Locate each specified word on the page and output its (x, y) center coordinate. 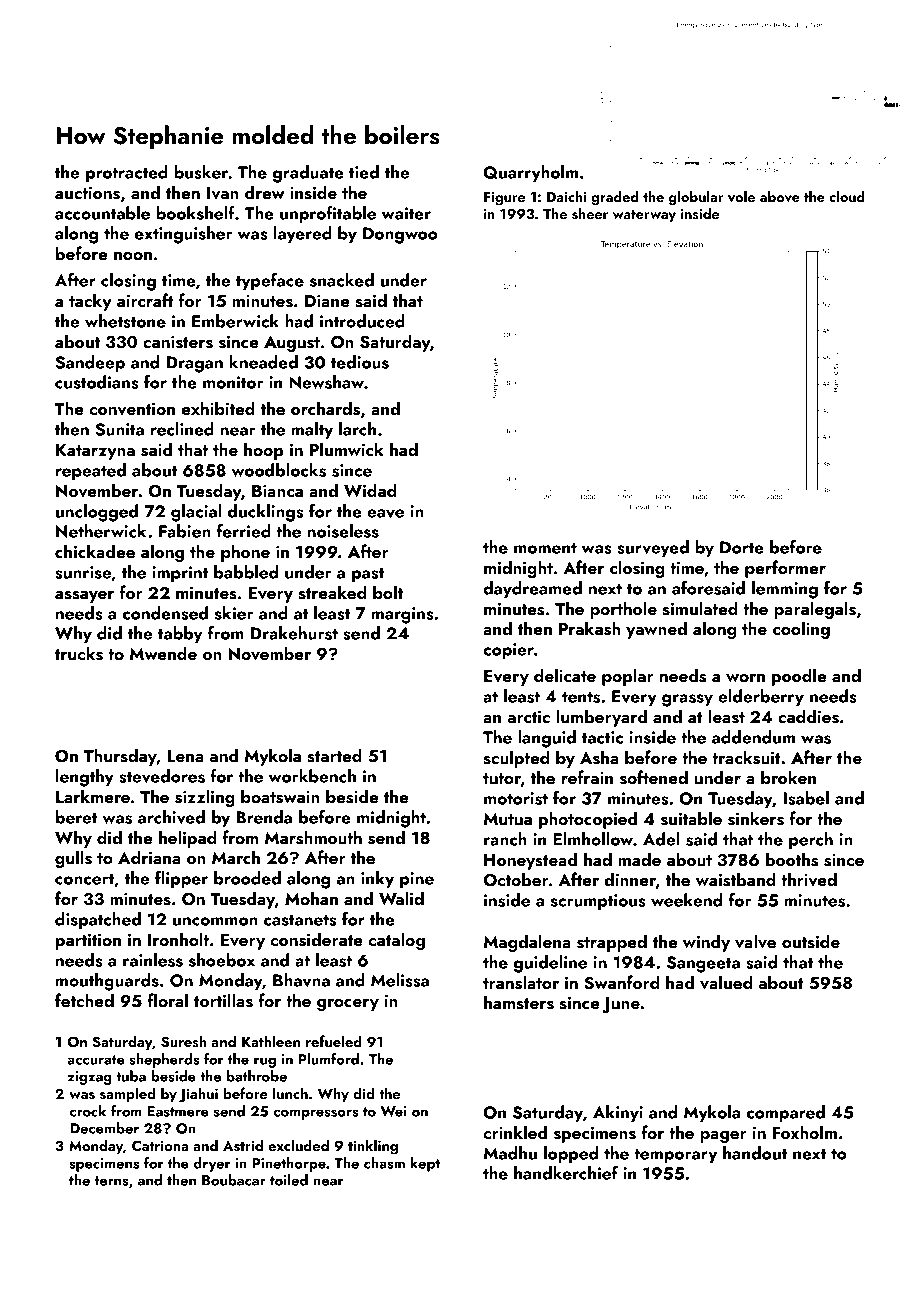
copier (508, 651)
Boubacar (234, 1180)
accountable (102, 213)
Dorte (742, 547)
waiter (406, 213)
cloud (847, 196)
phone (245, 553)
